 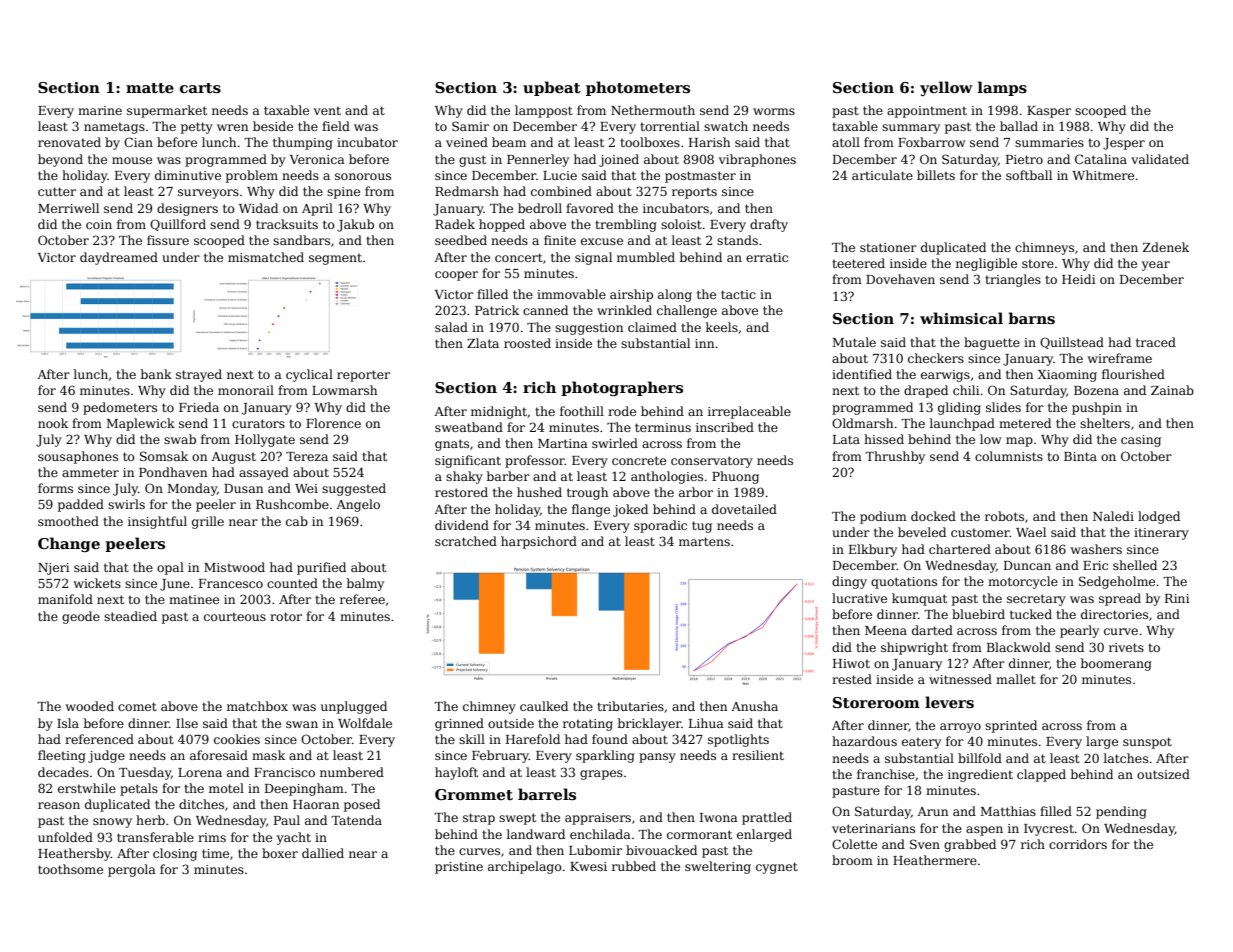 I want to click on flourished, so click(x=1133, y=374).
